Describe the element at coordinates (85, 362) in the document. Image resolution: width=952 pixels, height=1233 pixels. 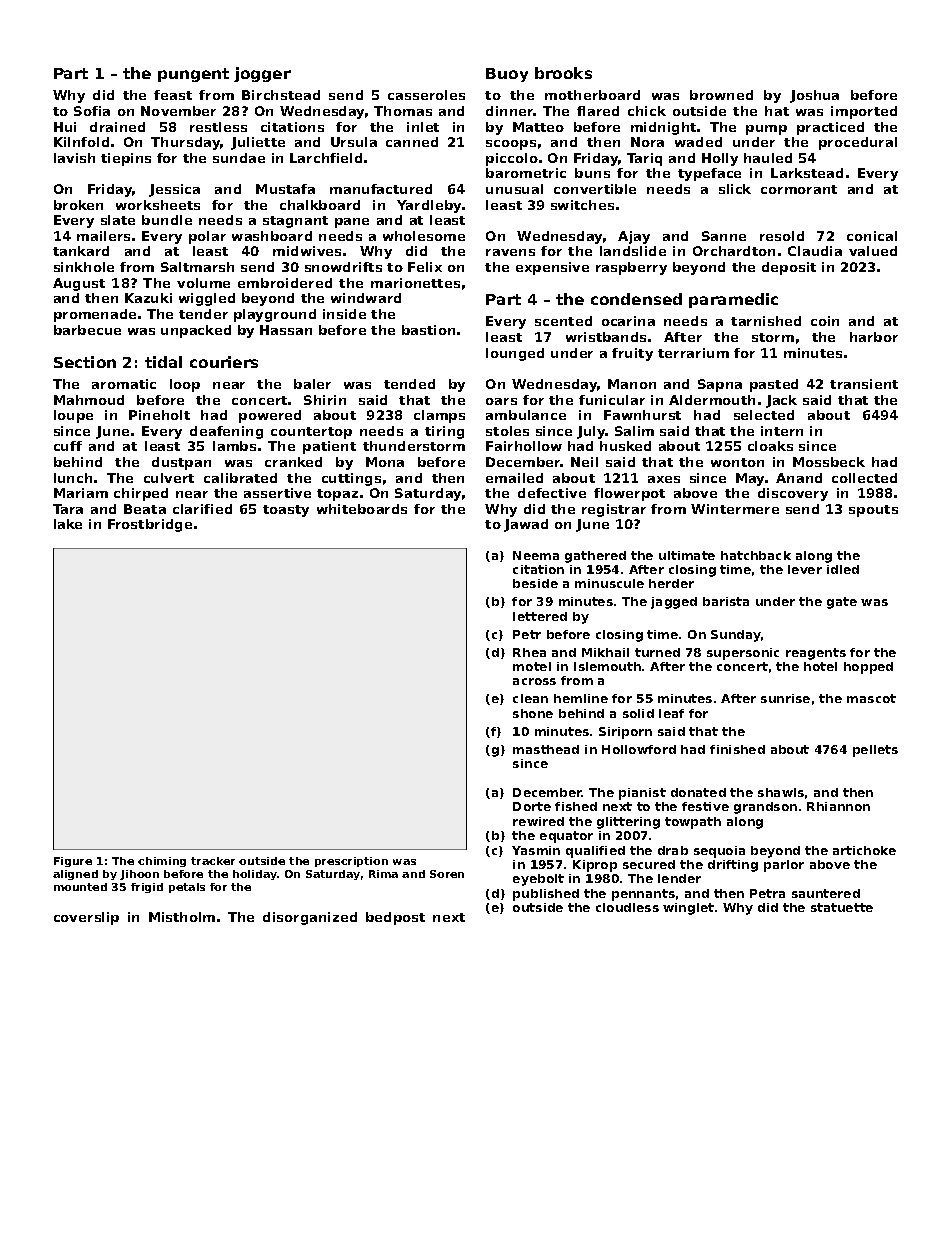
I see `Section` at that location.
